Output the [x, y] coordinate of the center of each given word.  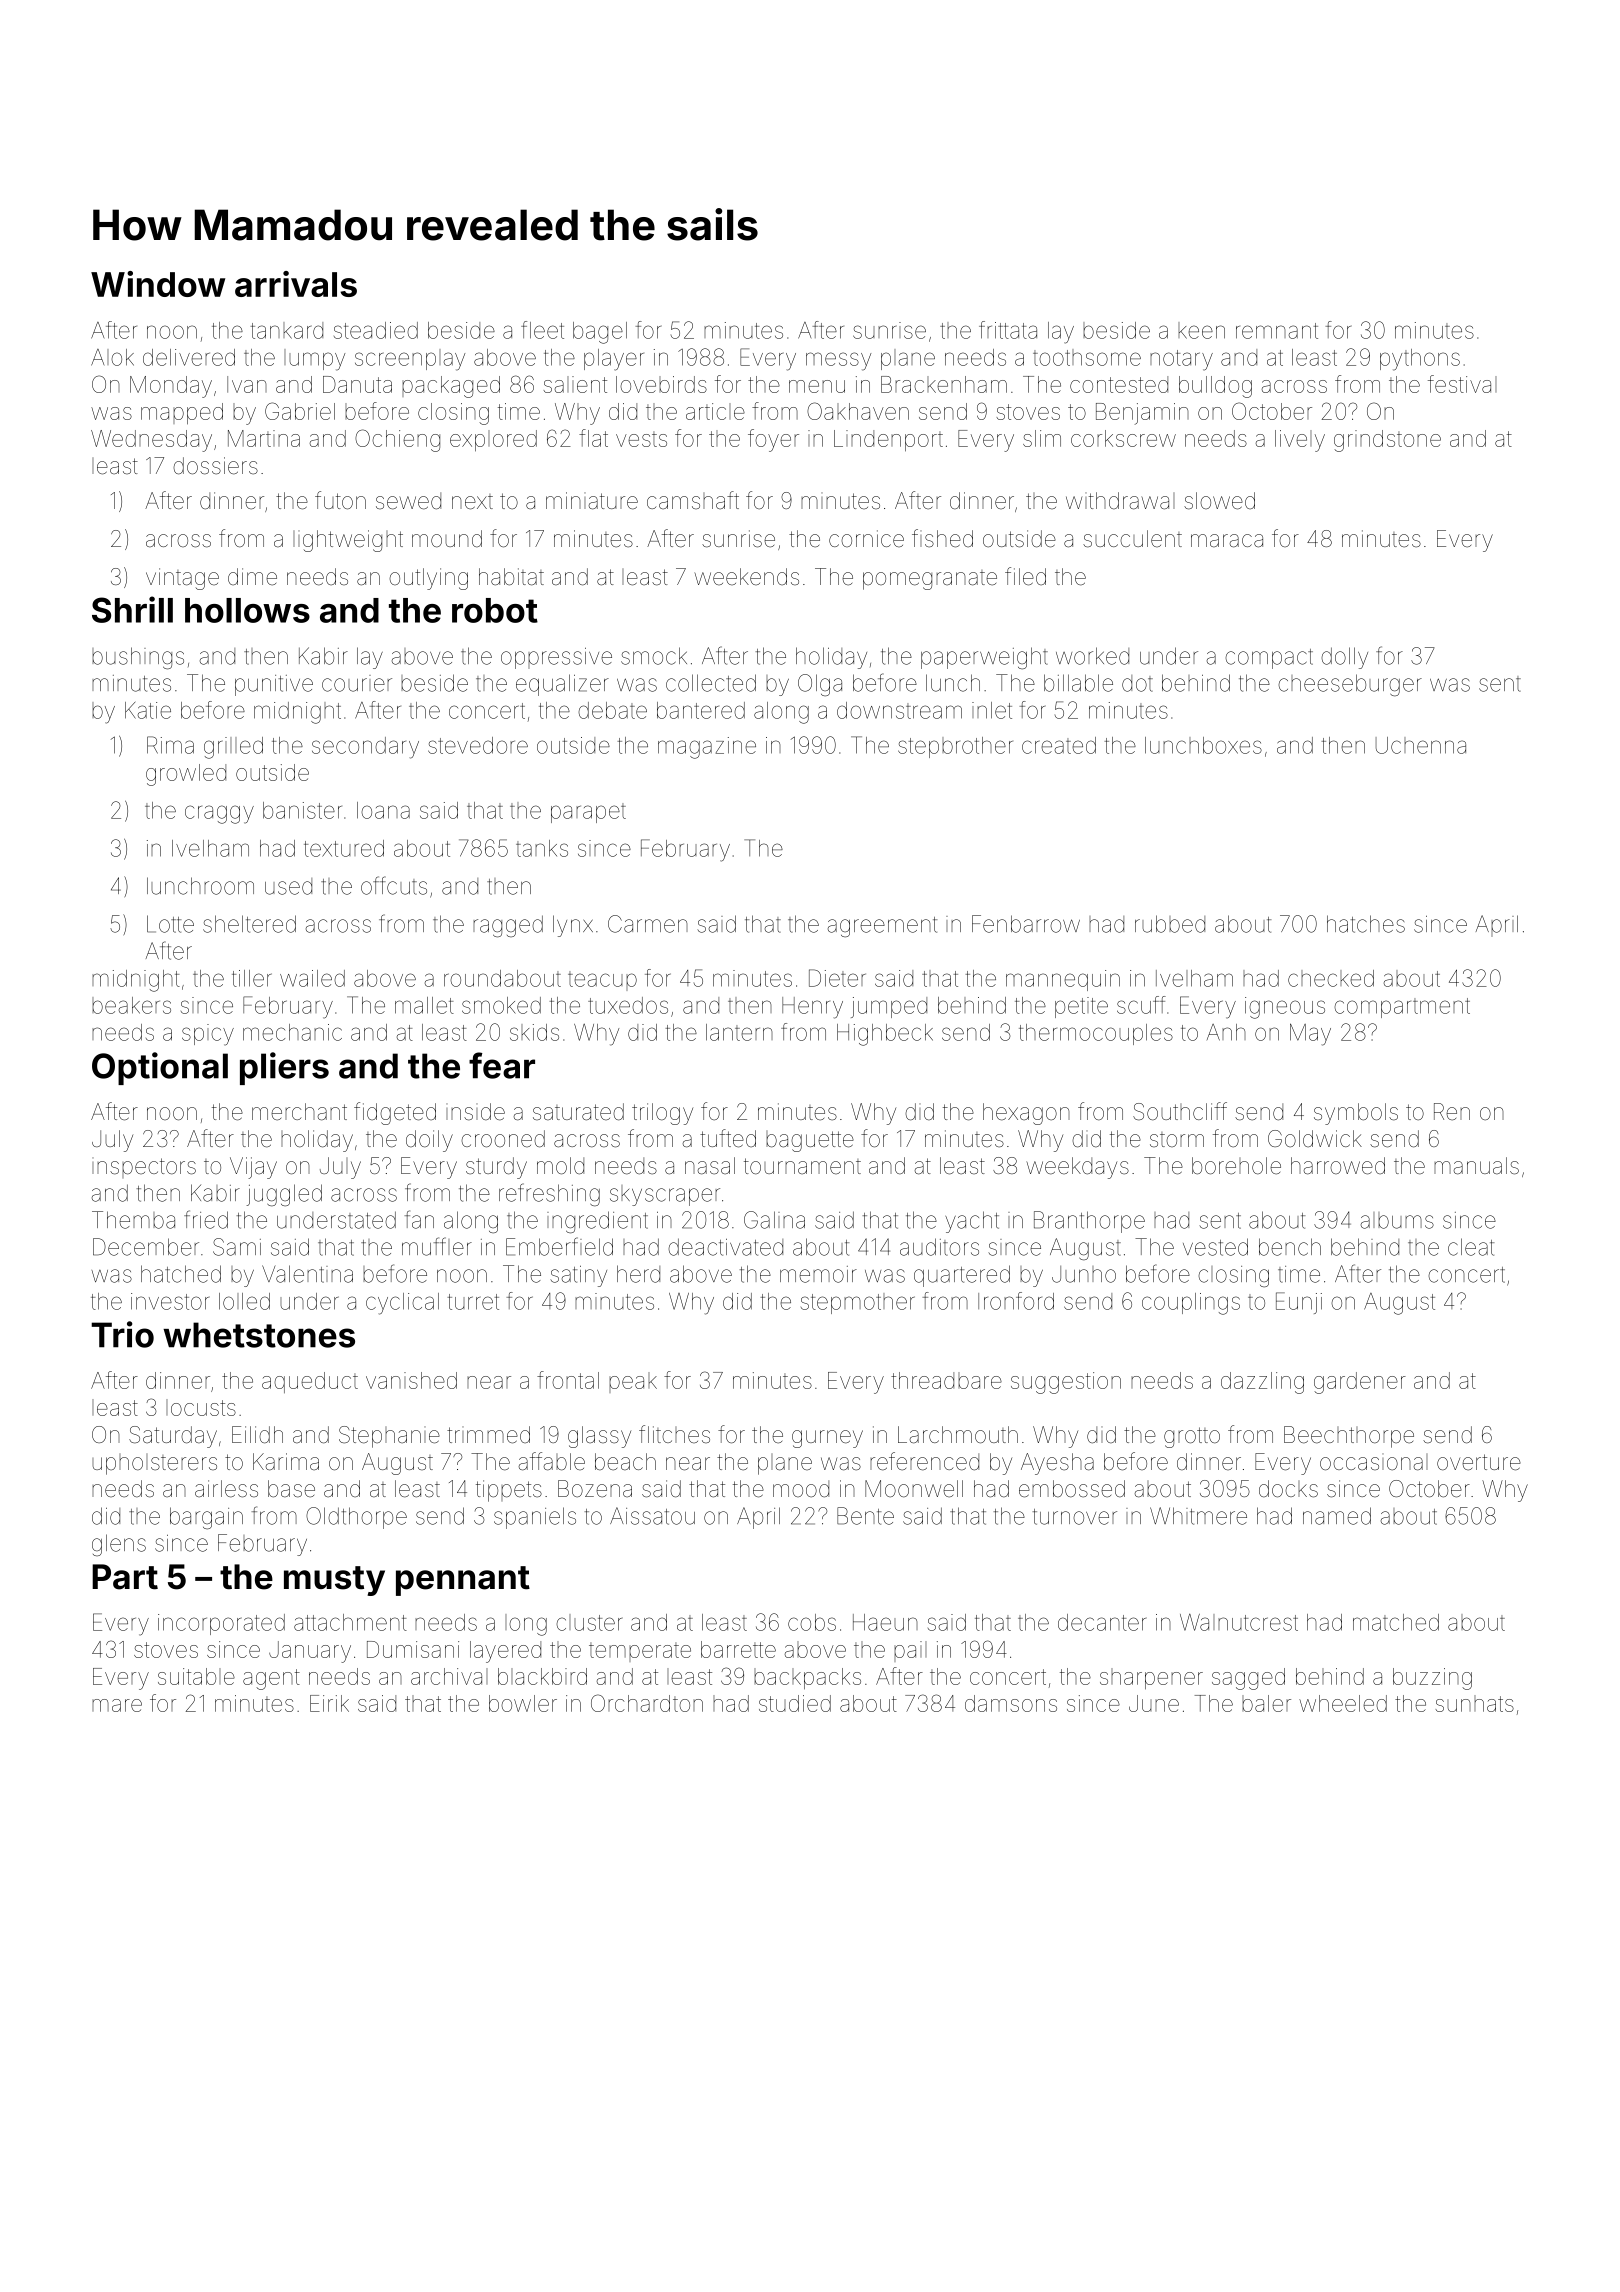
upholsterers [154, 1464]
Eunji [1299, 1303]
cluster [589, 1622]
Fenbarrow [1026, 924]
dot [1137, 683]
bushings [138, 658]
